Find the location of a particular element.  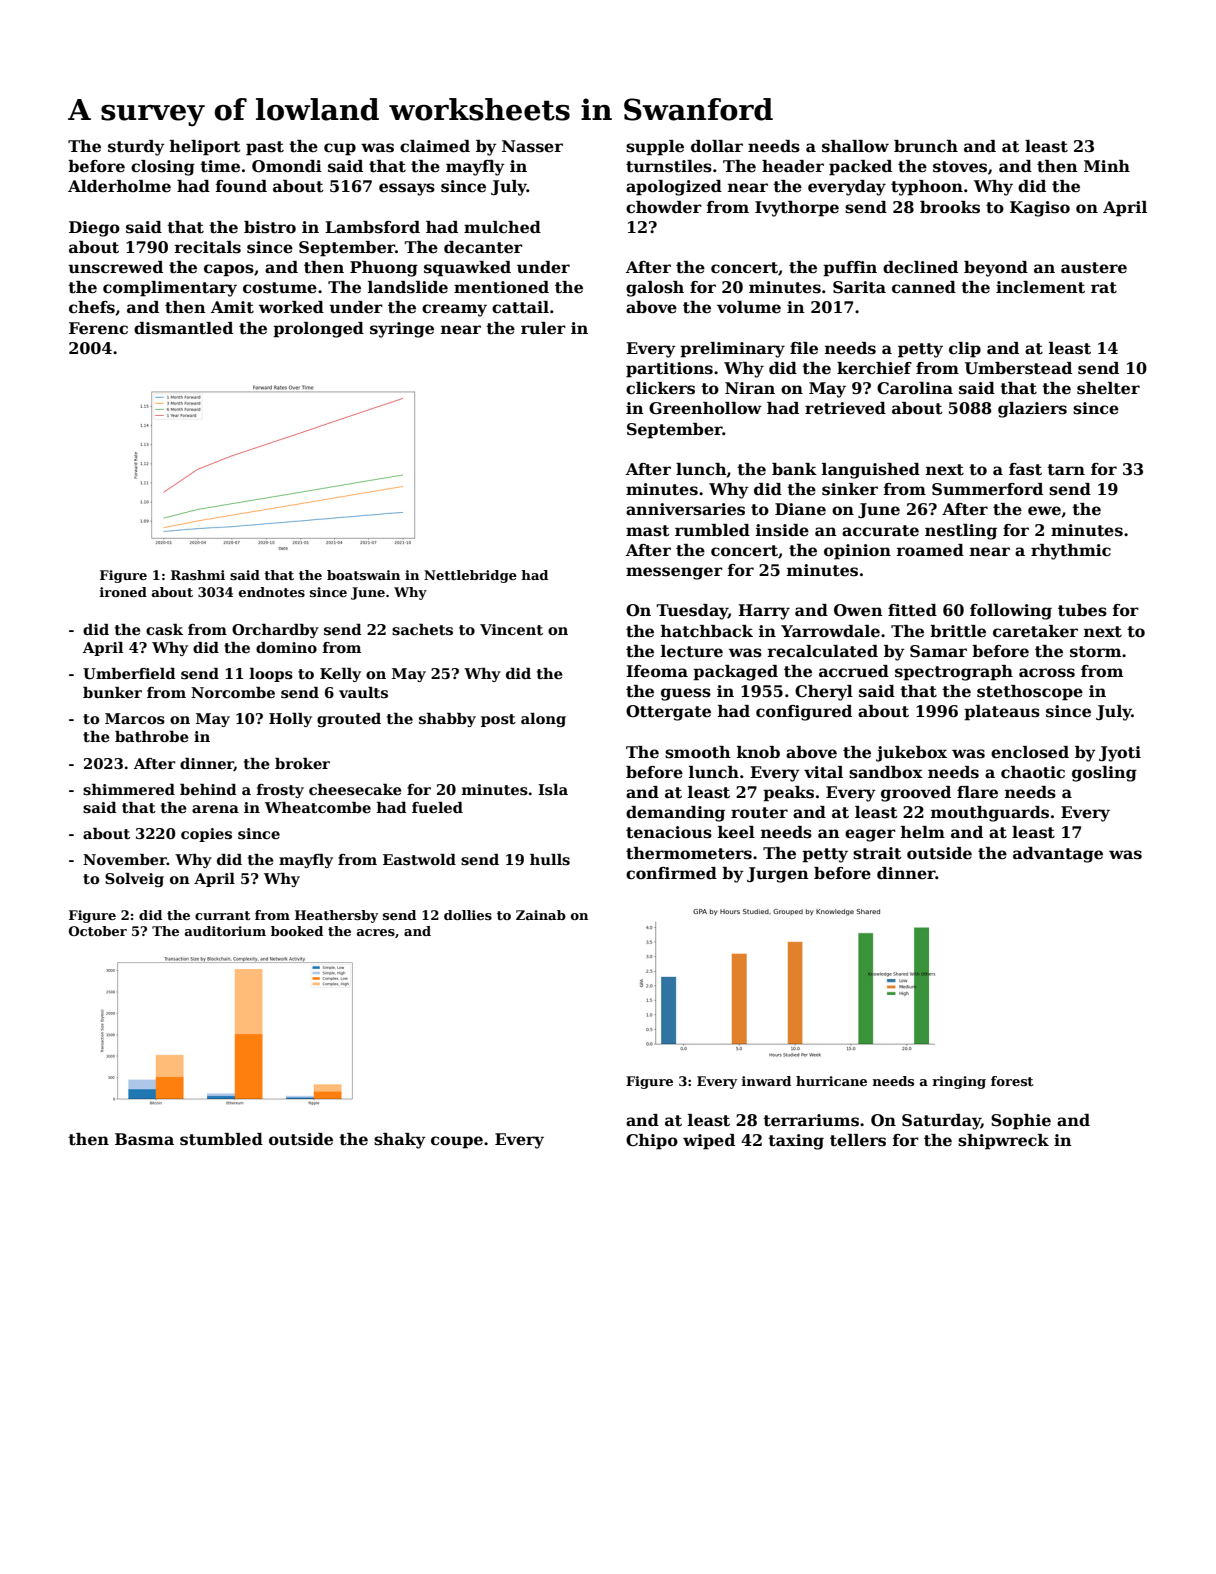

auditorium is located at coordinates (225, 931).
